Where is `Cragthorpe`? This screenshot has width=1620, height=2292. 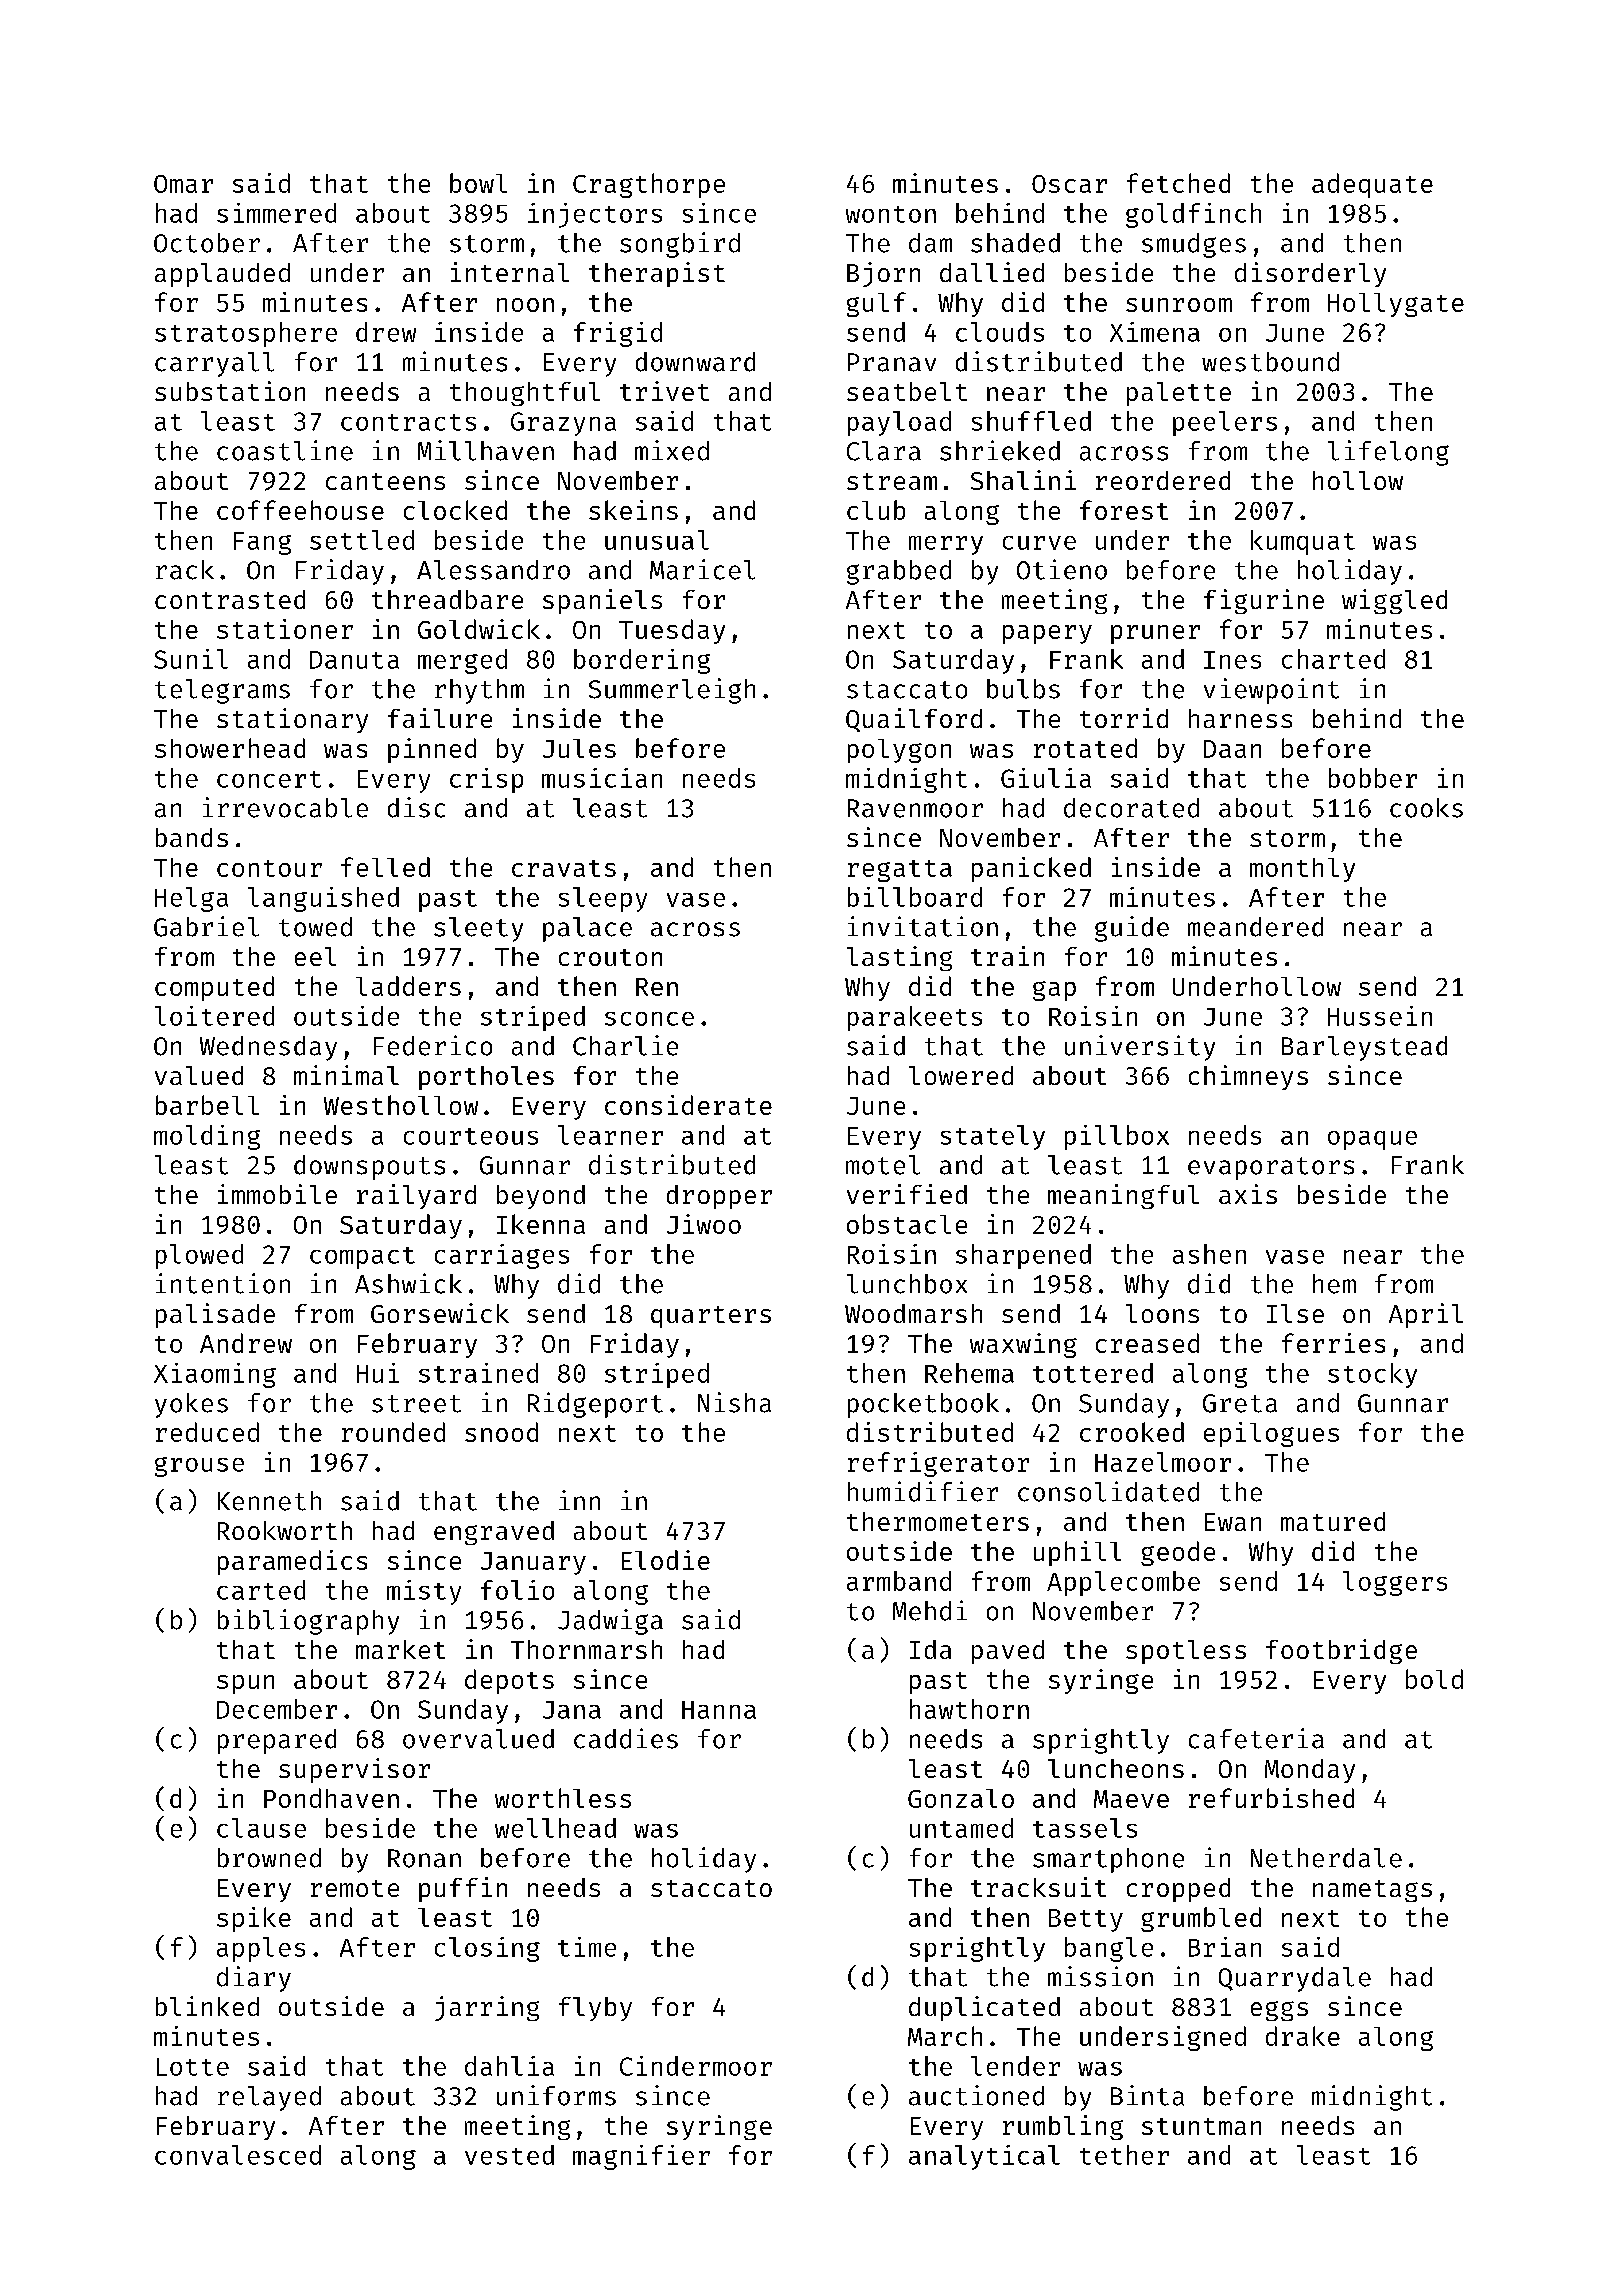
Cragthorpe is located at coordinates (649, 185).
